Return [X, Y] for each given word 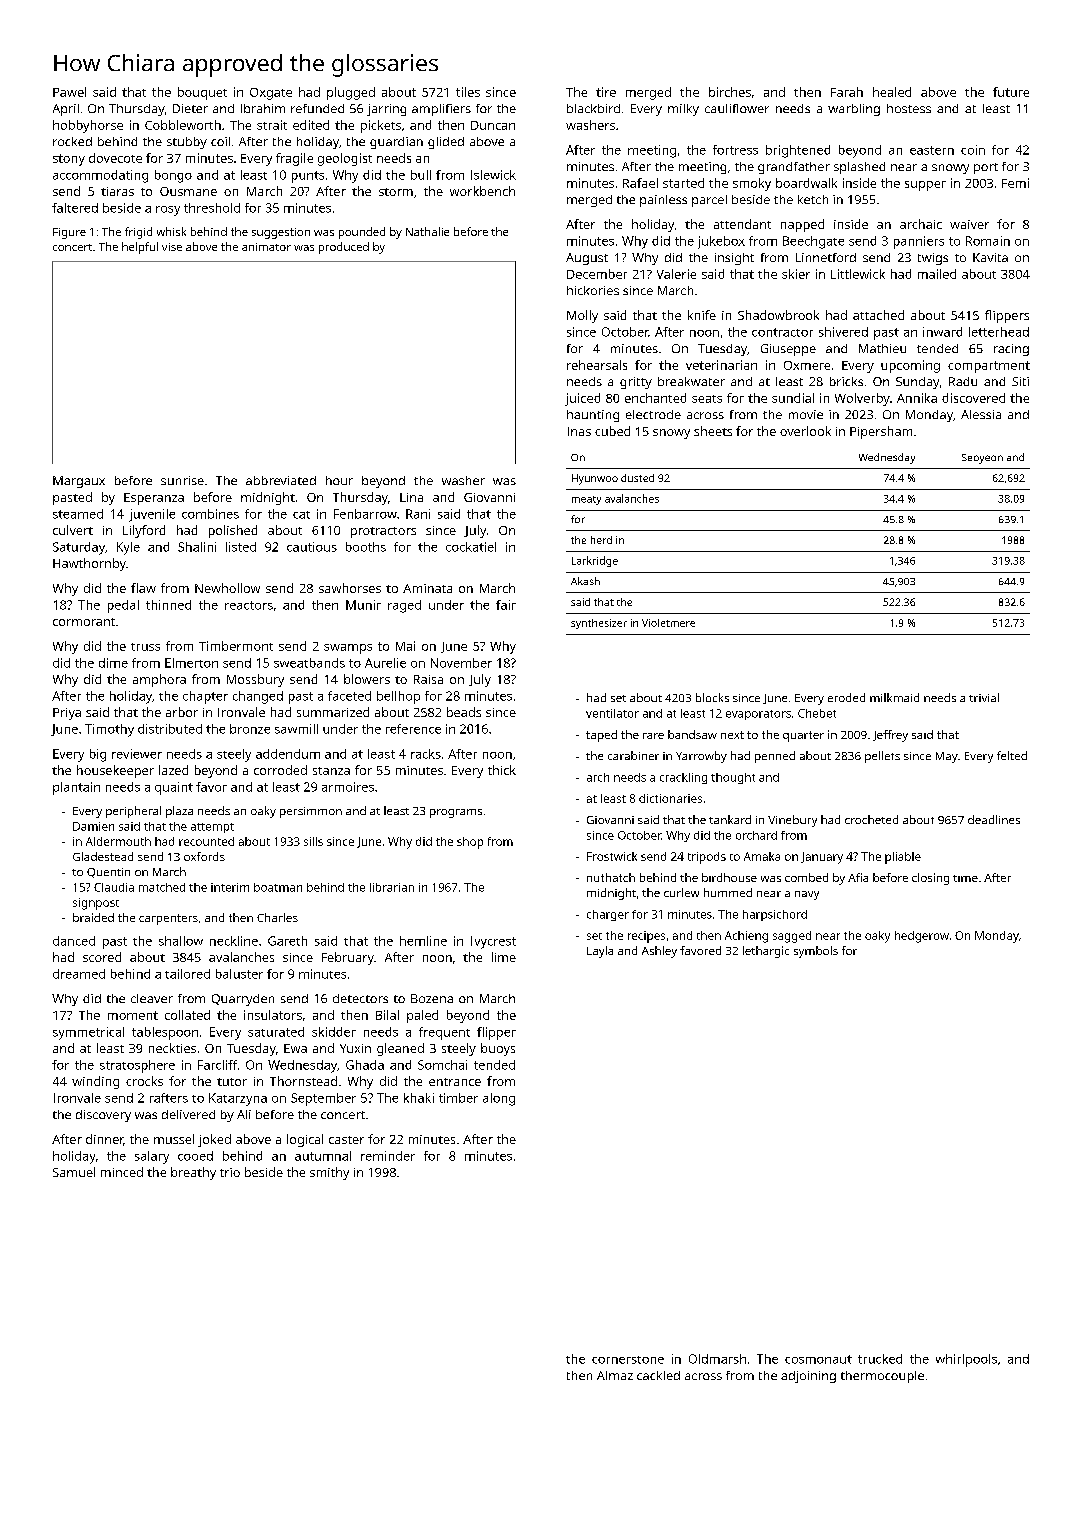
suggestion [281, 233]
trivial [984, 697]
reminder [388, 1156]
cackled [658, 1375]
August [587, 259]
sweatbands [309, 663]
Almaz [615, 1375]
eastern [932, 150]
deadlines [994, 819]
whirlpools [966, 1360]
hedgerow [922, 937]
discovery [103, 1116]
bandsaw [692, 734]
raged [404, 606]
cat [301, 515]
